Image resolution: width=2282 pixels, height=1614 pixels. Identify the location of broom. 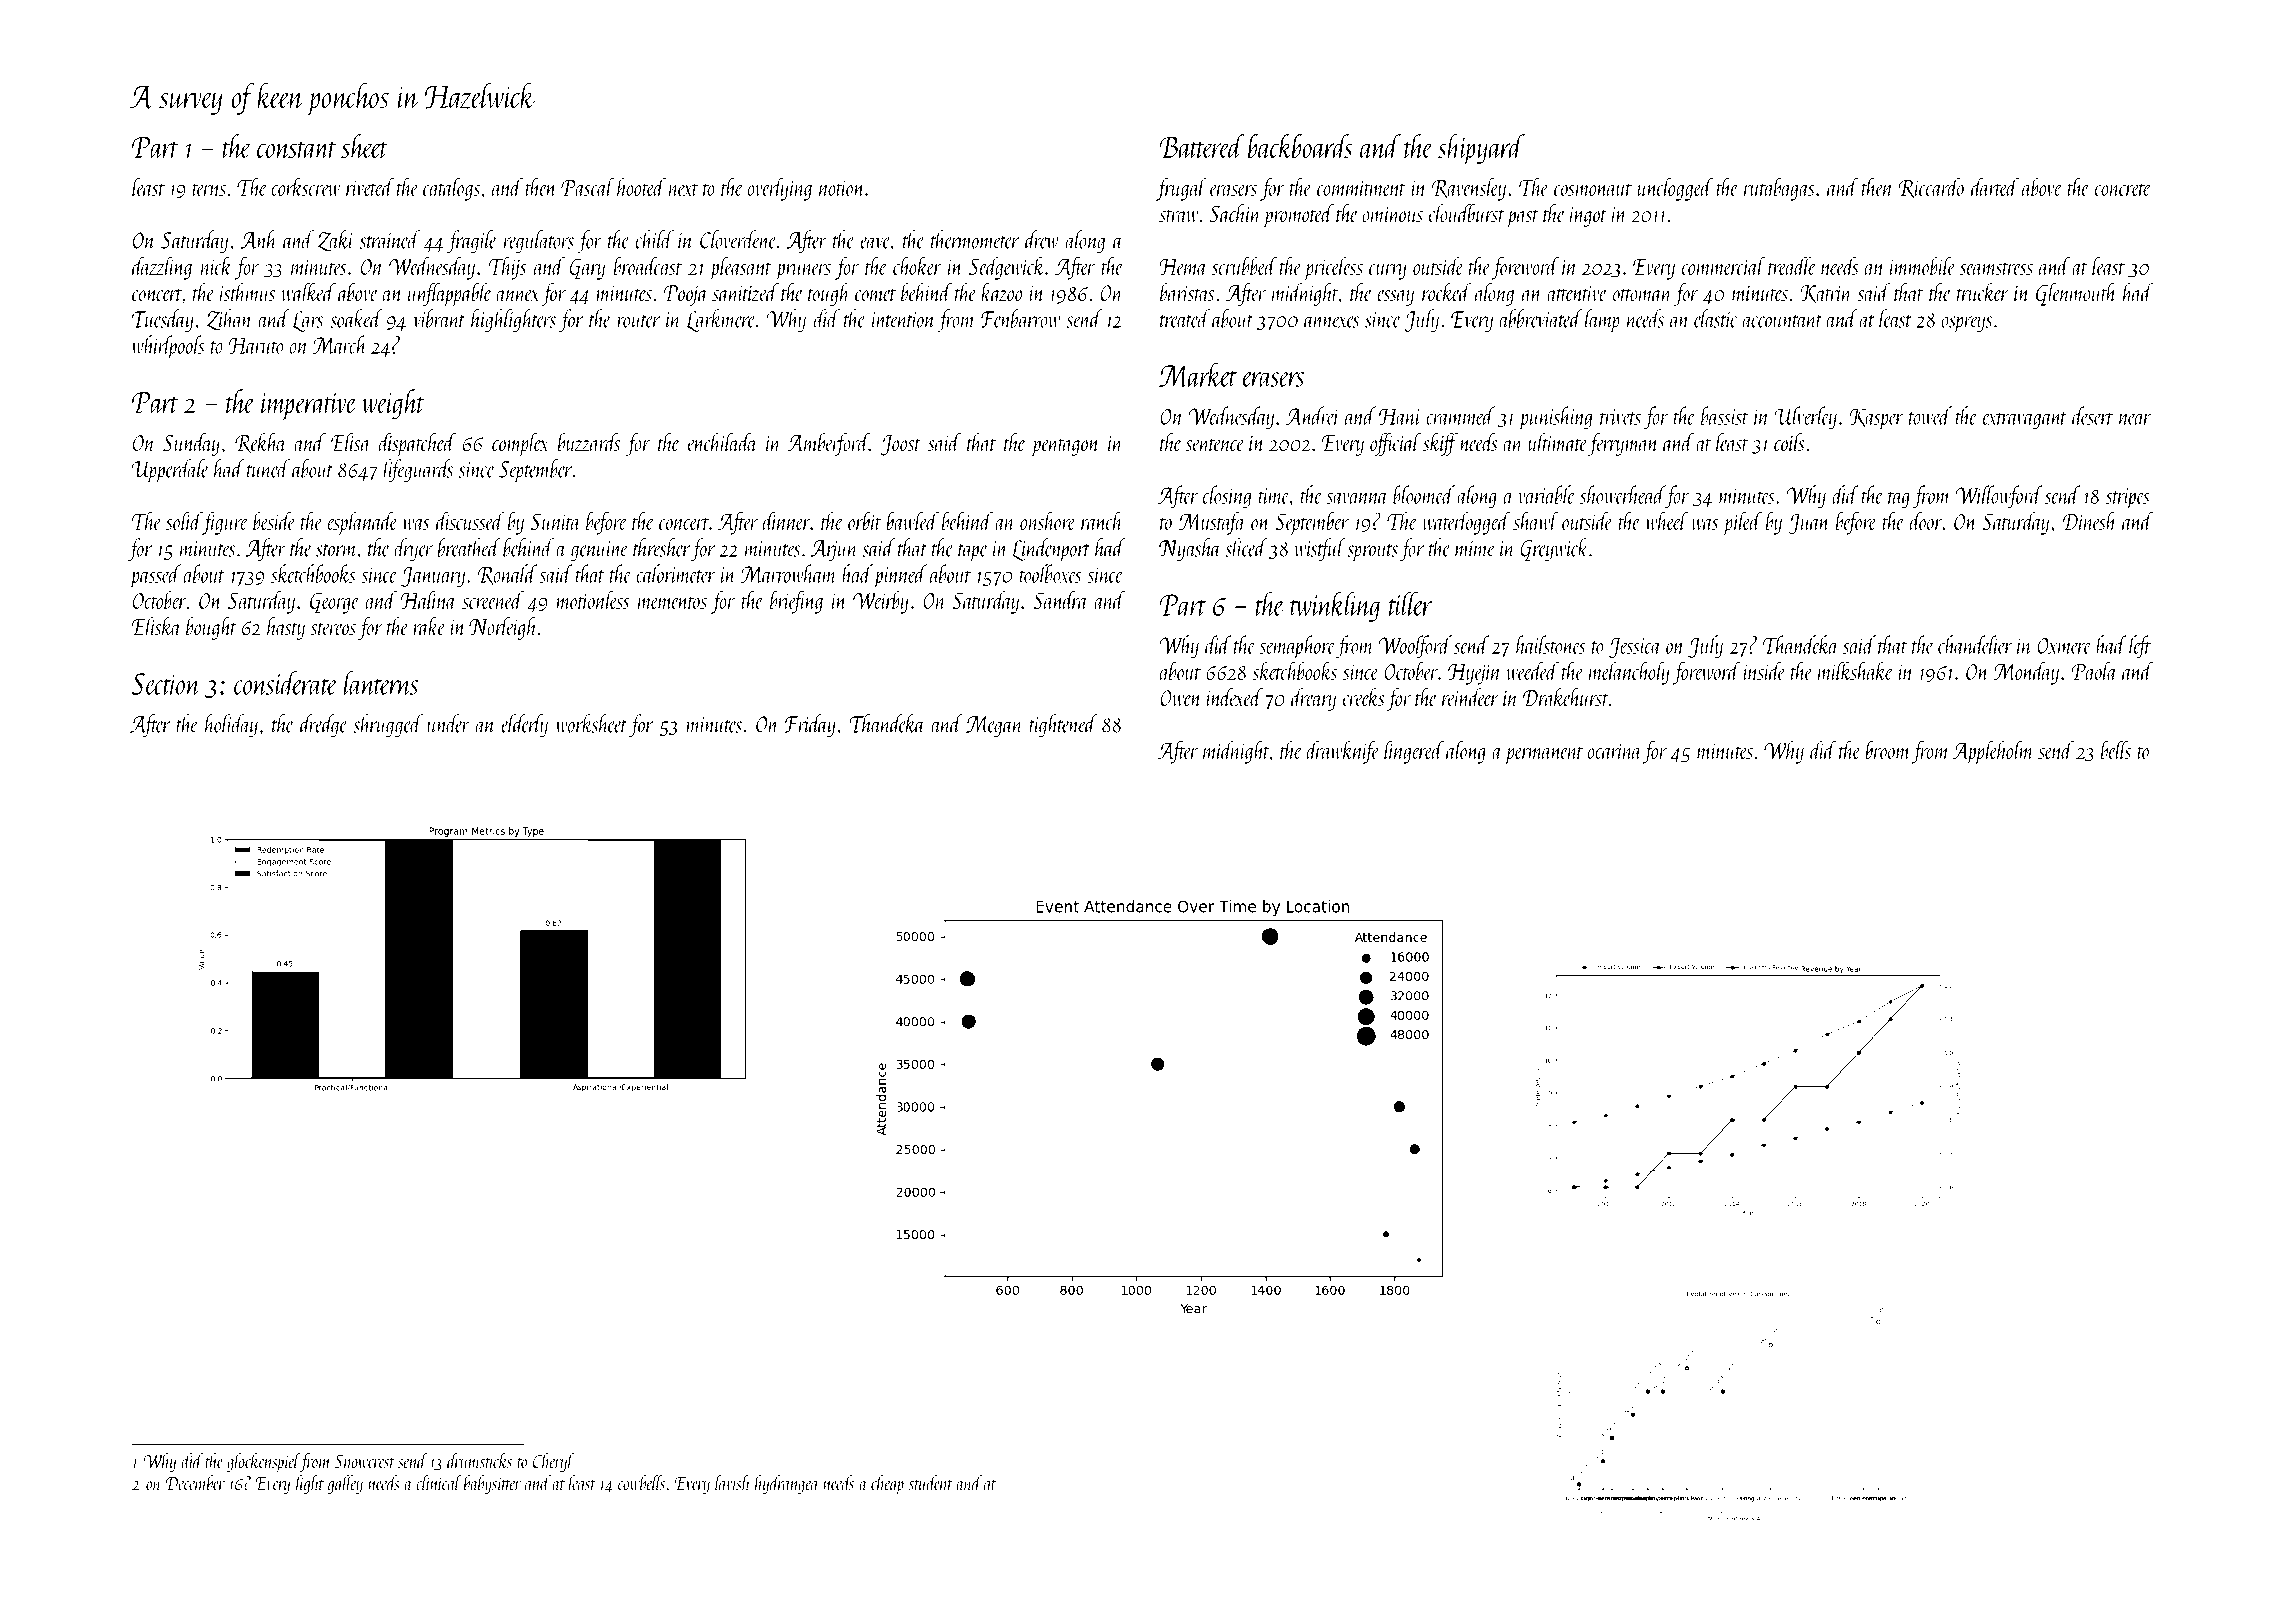
(1888, 749).
